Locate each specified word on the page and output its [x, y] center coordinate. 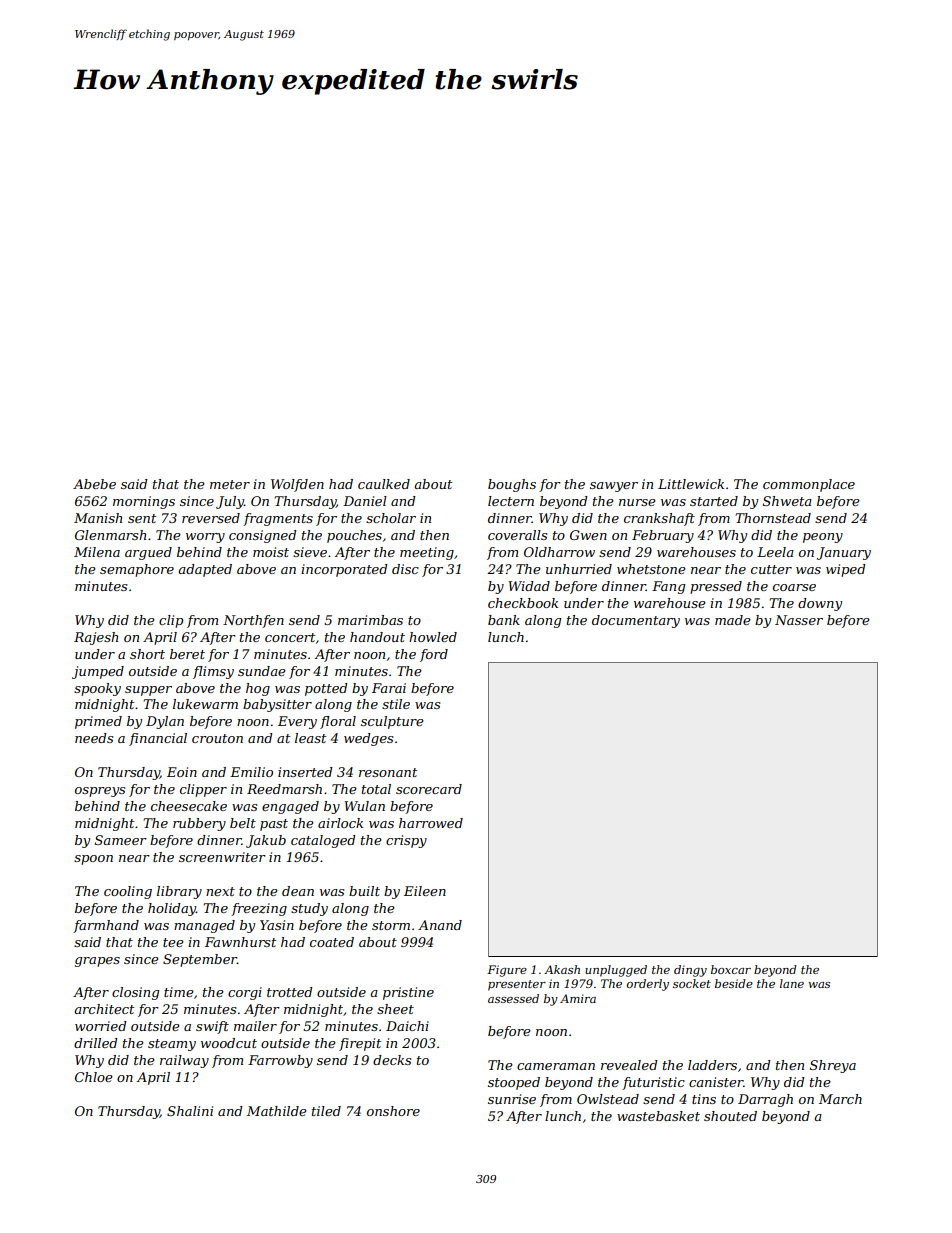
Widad [529, 586]
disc [405, 569]
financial [158, 739]
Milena [97, 552]
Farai [389, 688]
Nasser [799, 620]
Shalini [190, 1111]
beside [734, 983]
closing [135, 993]
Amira [578, 998]
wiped [846, 570]
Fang [668, 587]
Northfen [253, 621]
